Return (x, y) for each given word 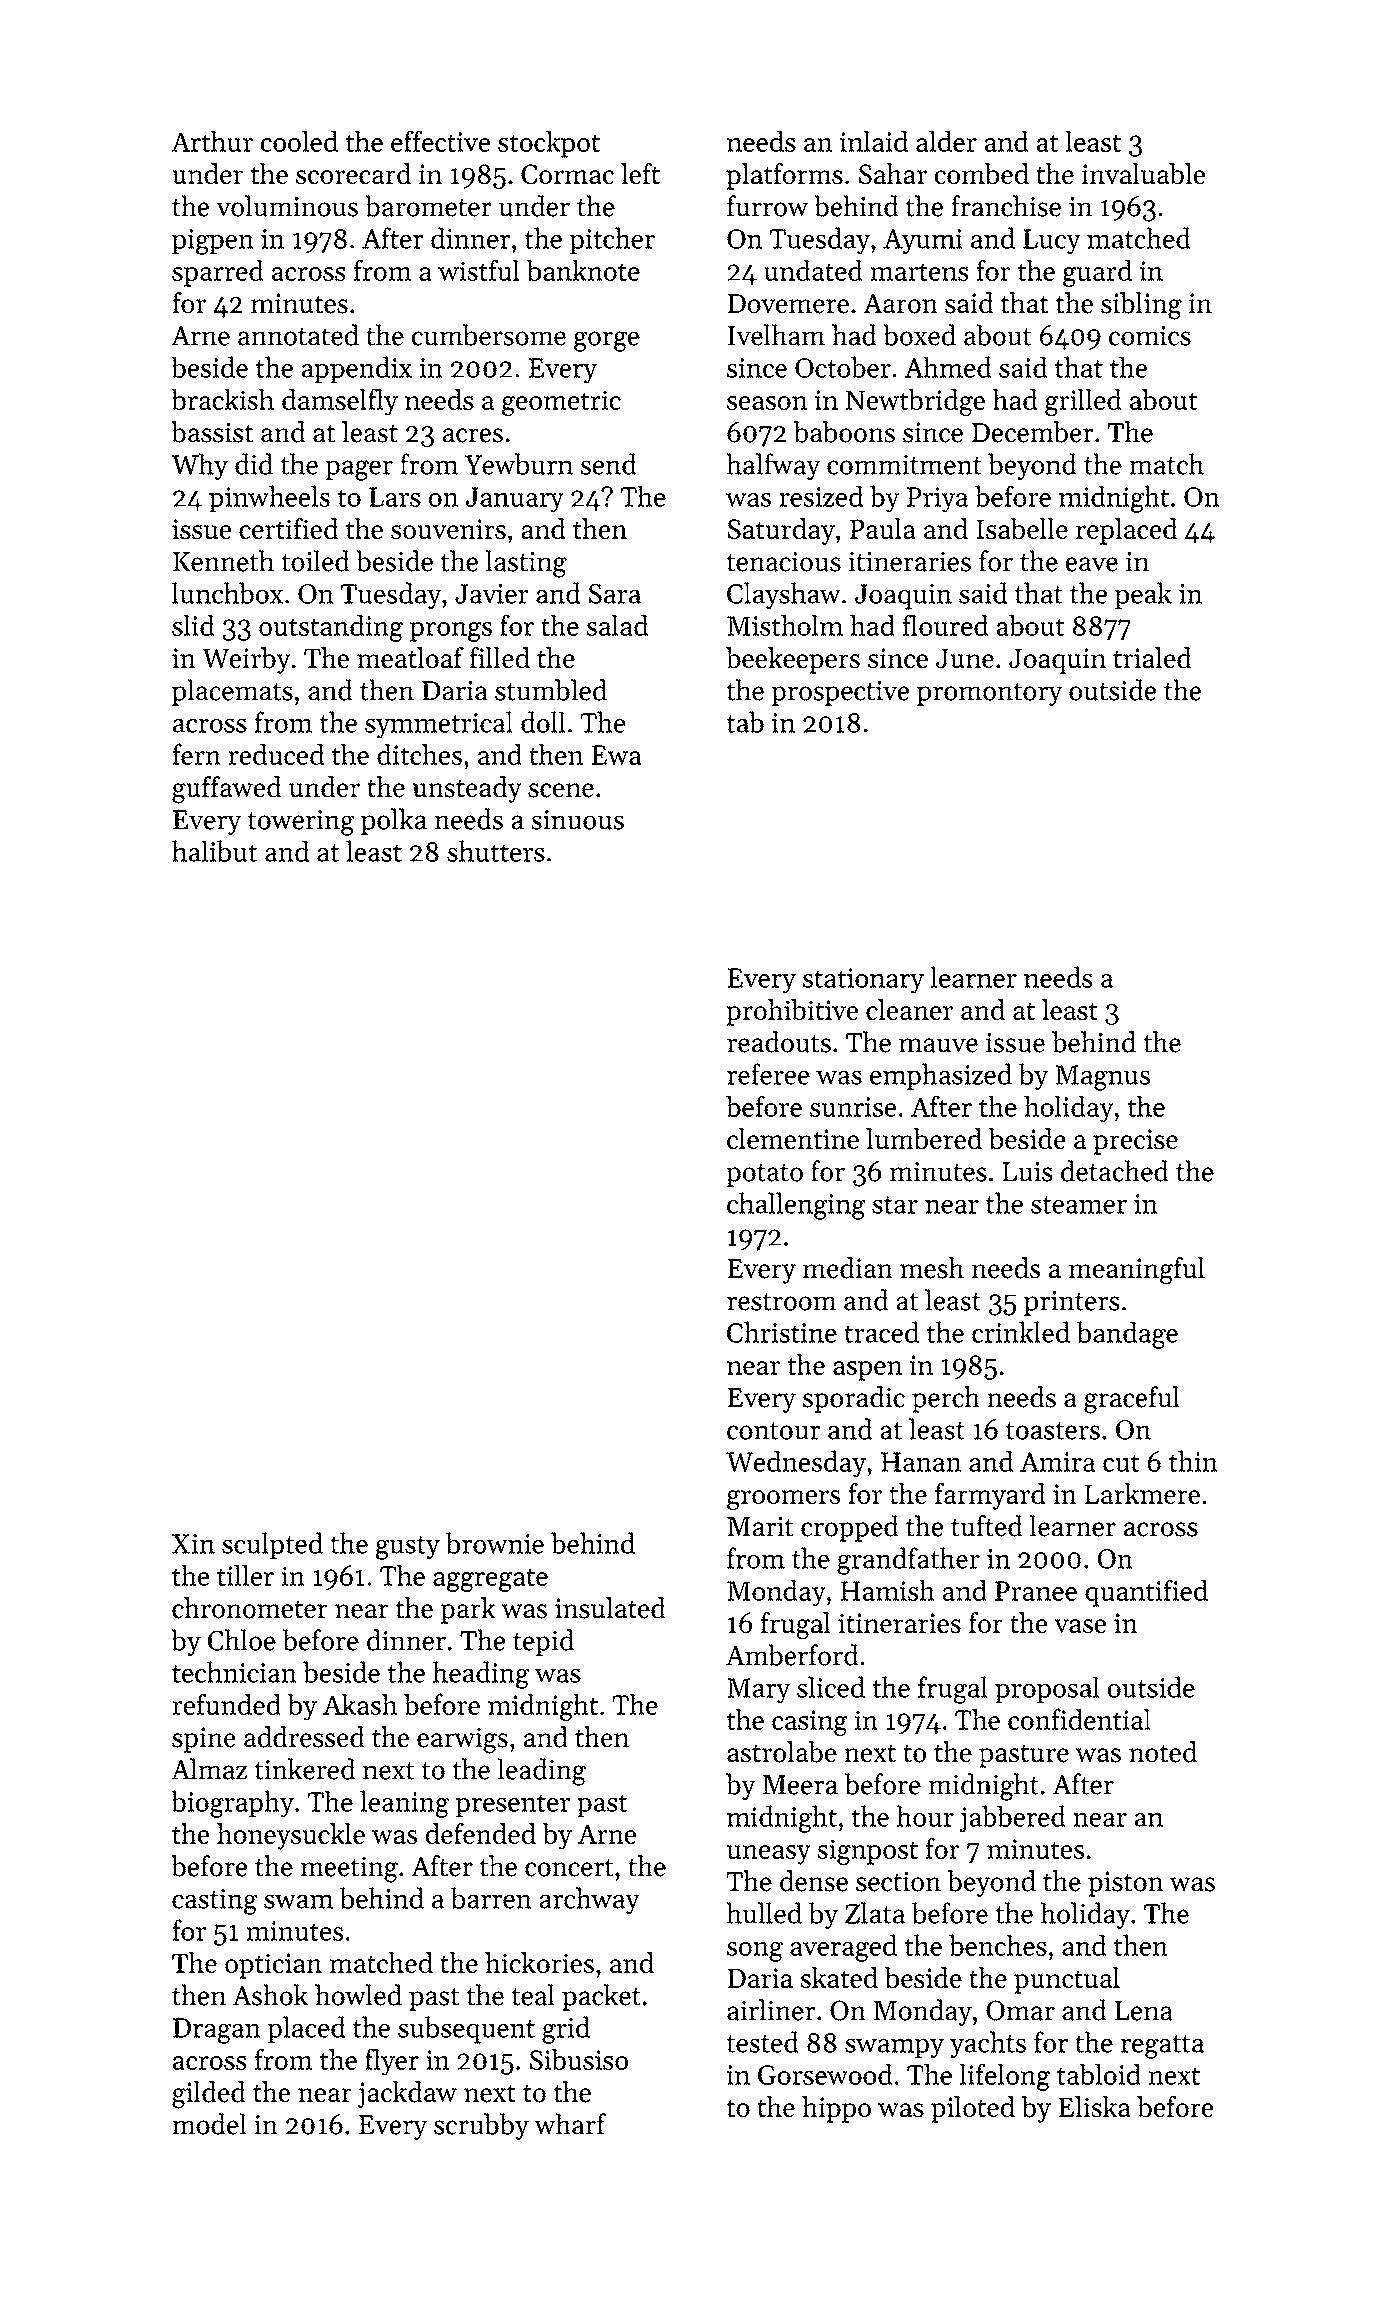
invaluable (1143, 174)
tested (762, 2042)
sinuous (577, 820)
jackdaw (407, 2094)
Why (199, 466)
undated (813, 270)
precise (1135, 1142)
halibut (214, 851)
